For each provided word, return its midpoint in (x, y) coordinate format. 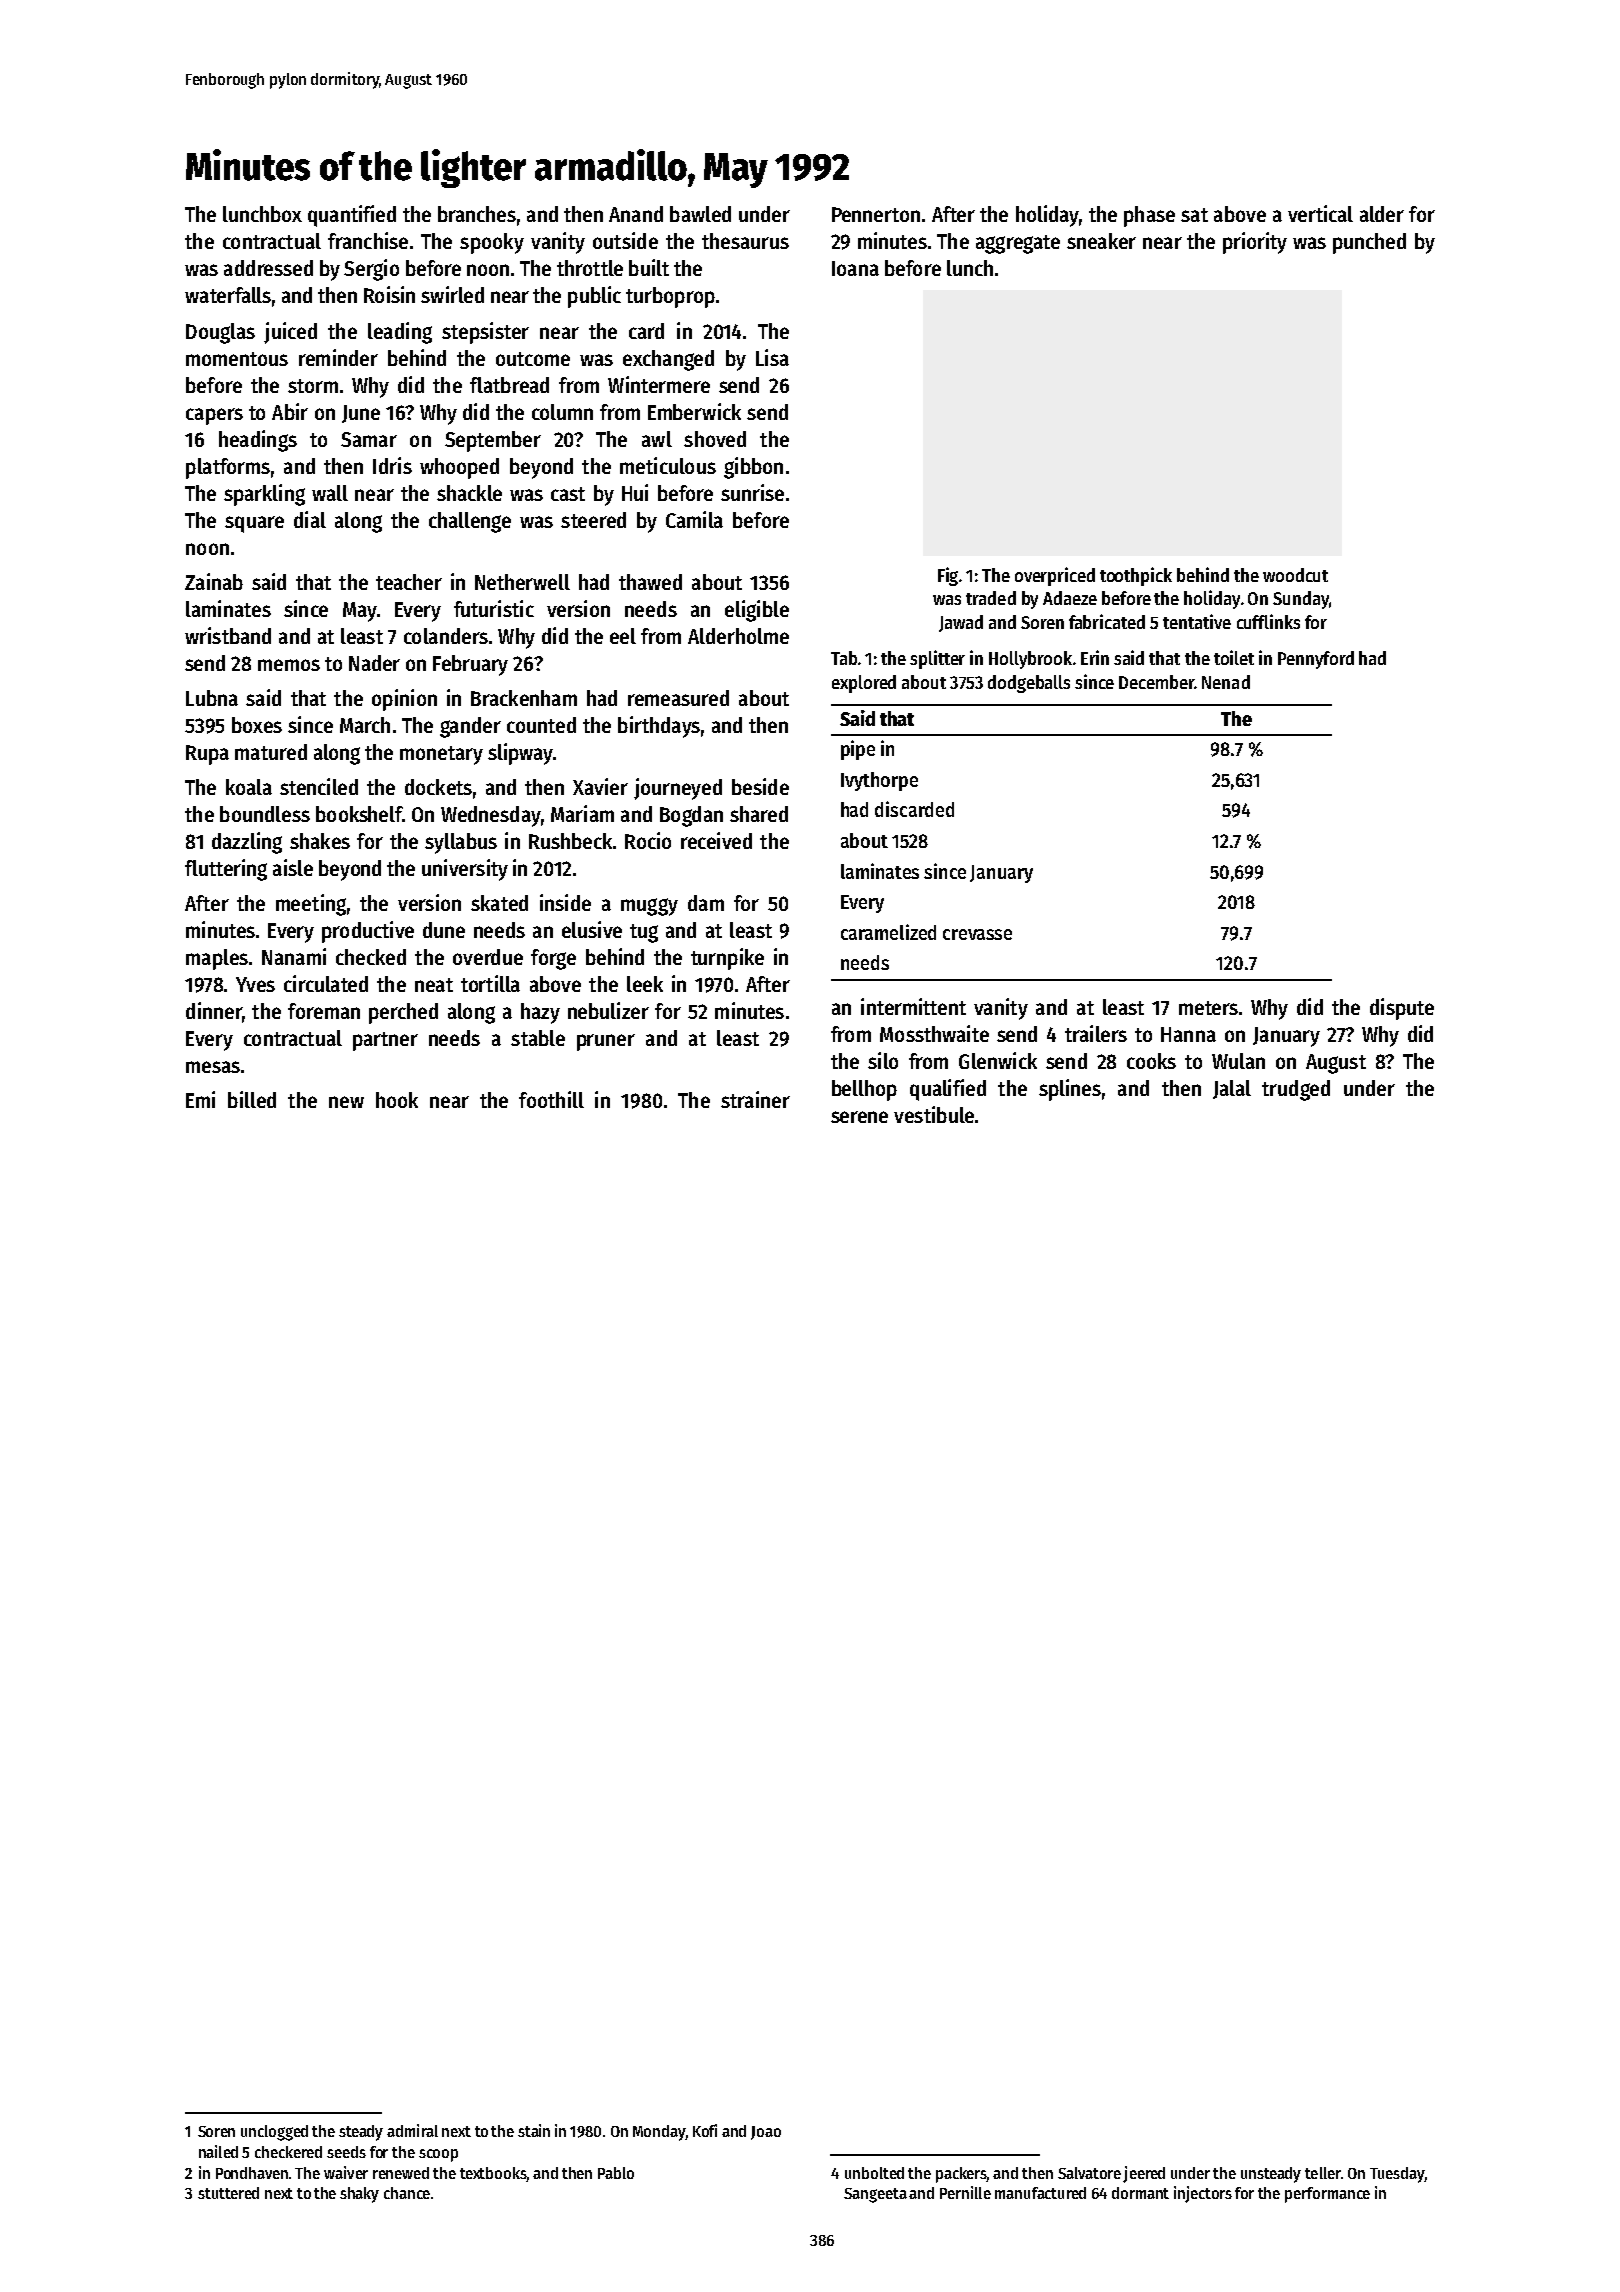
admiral (412, 2130)
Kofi (705, 2130)
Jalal (1232, 1089)
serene (859, 1117)
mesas (213, 1067)
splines (1070, 1090)
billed (252, 1099)
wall (330, 493)
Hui (635, 492)
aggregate (1018, 244)
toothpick (1136, 576)
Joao (766, 2133)
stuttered (228, 2193)
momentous (237, 359)
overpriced (1055, 576)
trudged (1296, 1090)
